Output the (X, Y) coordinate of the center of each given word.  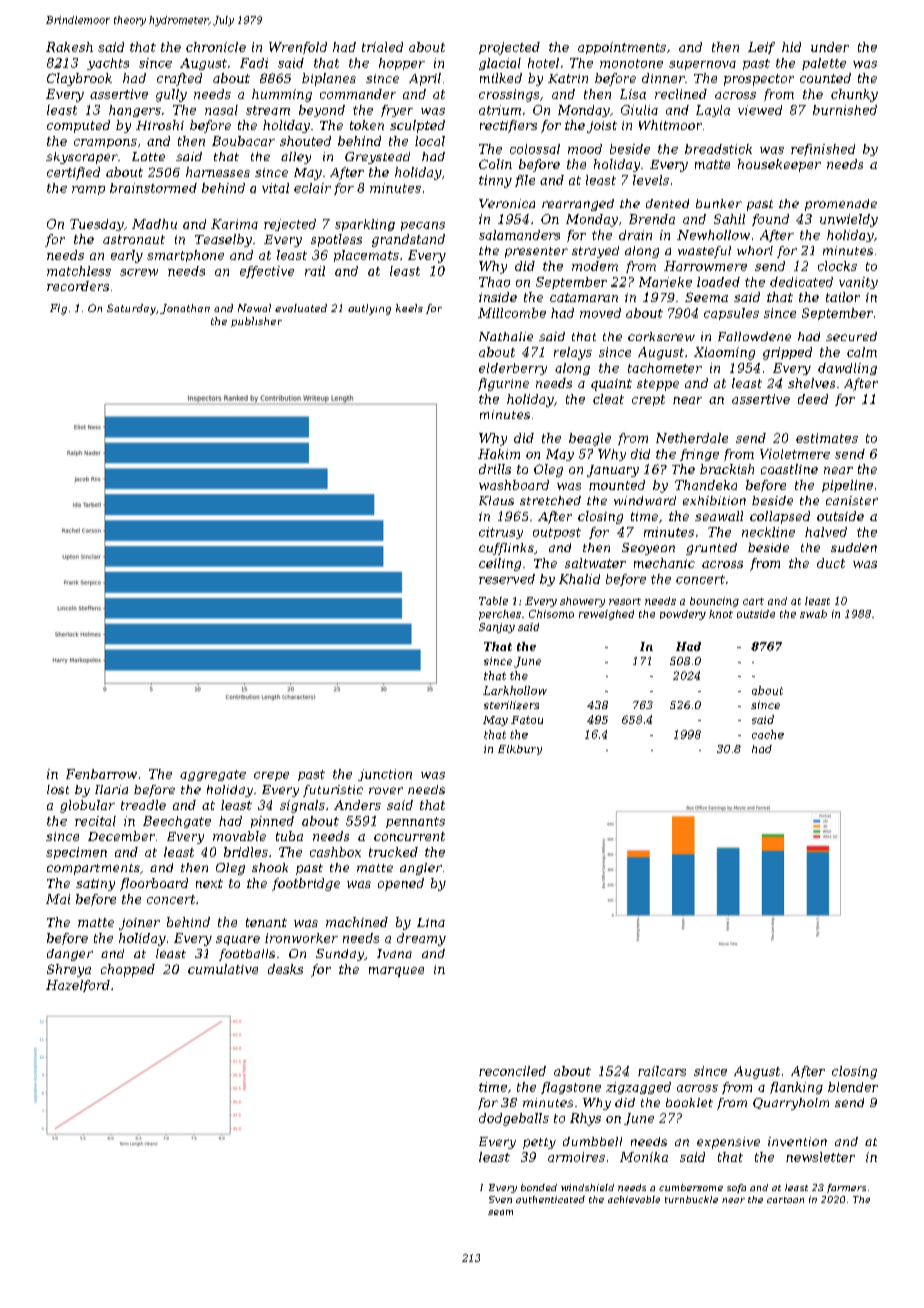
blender (853, 1087)
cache (768, 734)
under (830, 47)
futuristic (333, 791)
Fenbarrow (101, 774)
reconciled (512, 1071)
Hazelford (78, 986)
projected (509, 48)
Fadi (254, 63)
